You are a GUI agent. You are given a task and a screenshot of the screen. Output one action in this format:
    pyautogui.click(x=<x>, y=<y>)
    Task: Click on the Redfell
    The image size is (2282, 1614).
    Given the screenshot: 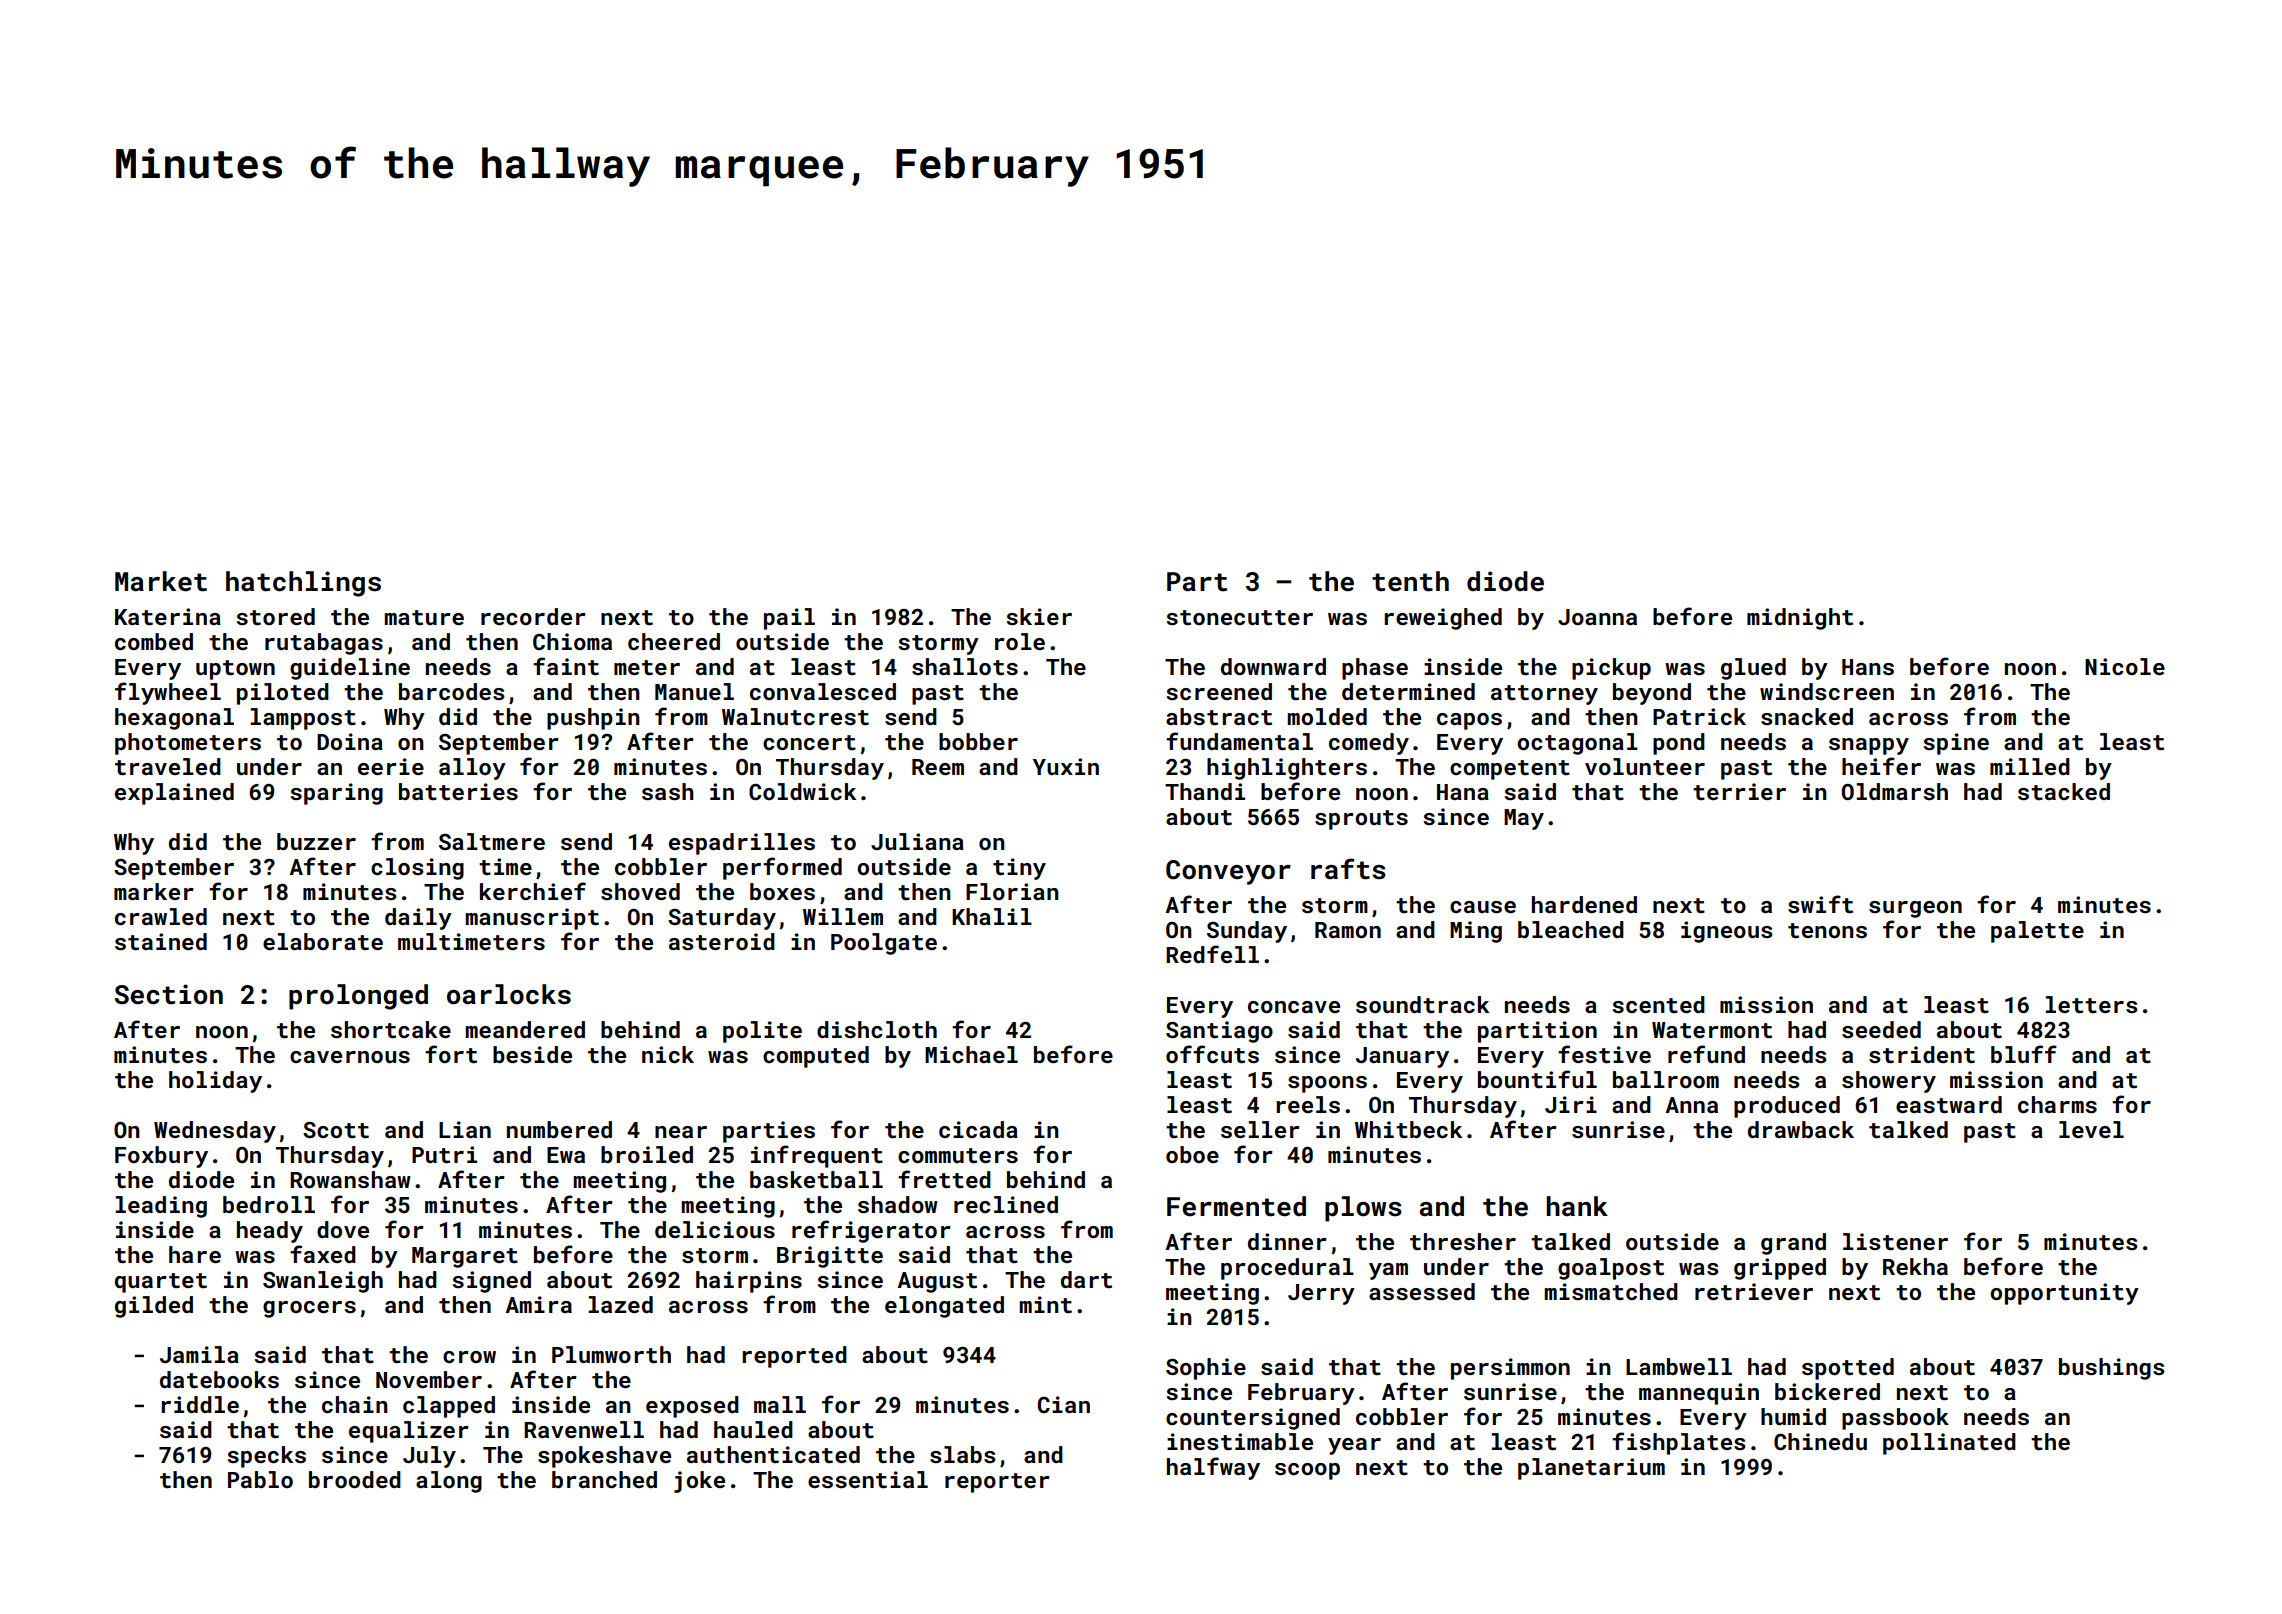 What is the action you would take?
    pyautogui.click(x=1212, y=954)
